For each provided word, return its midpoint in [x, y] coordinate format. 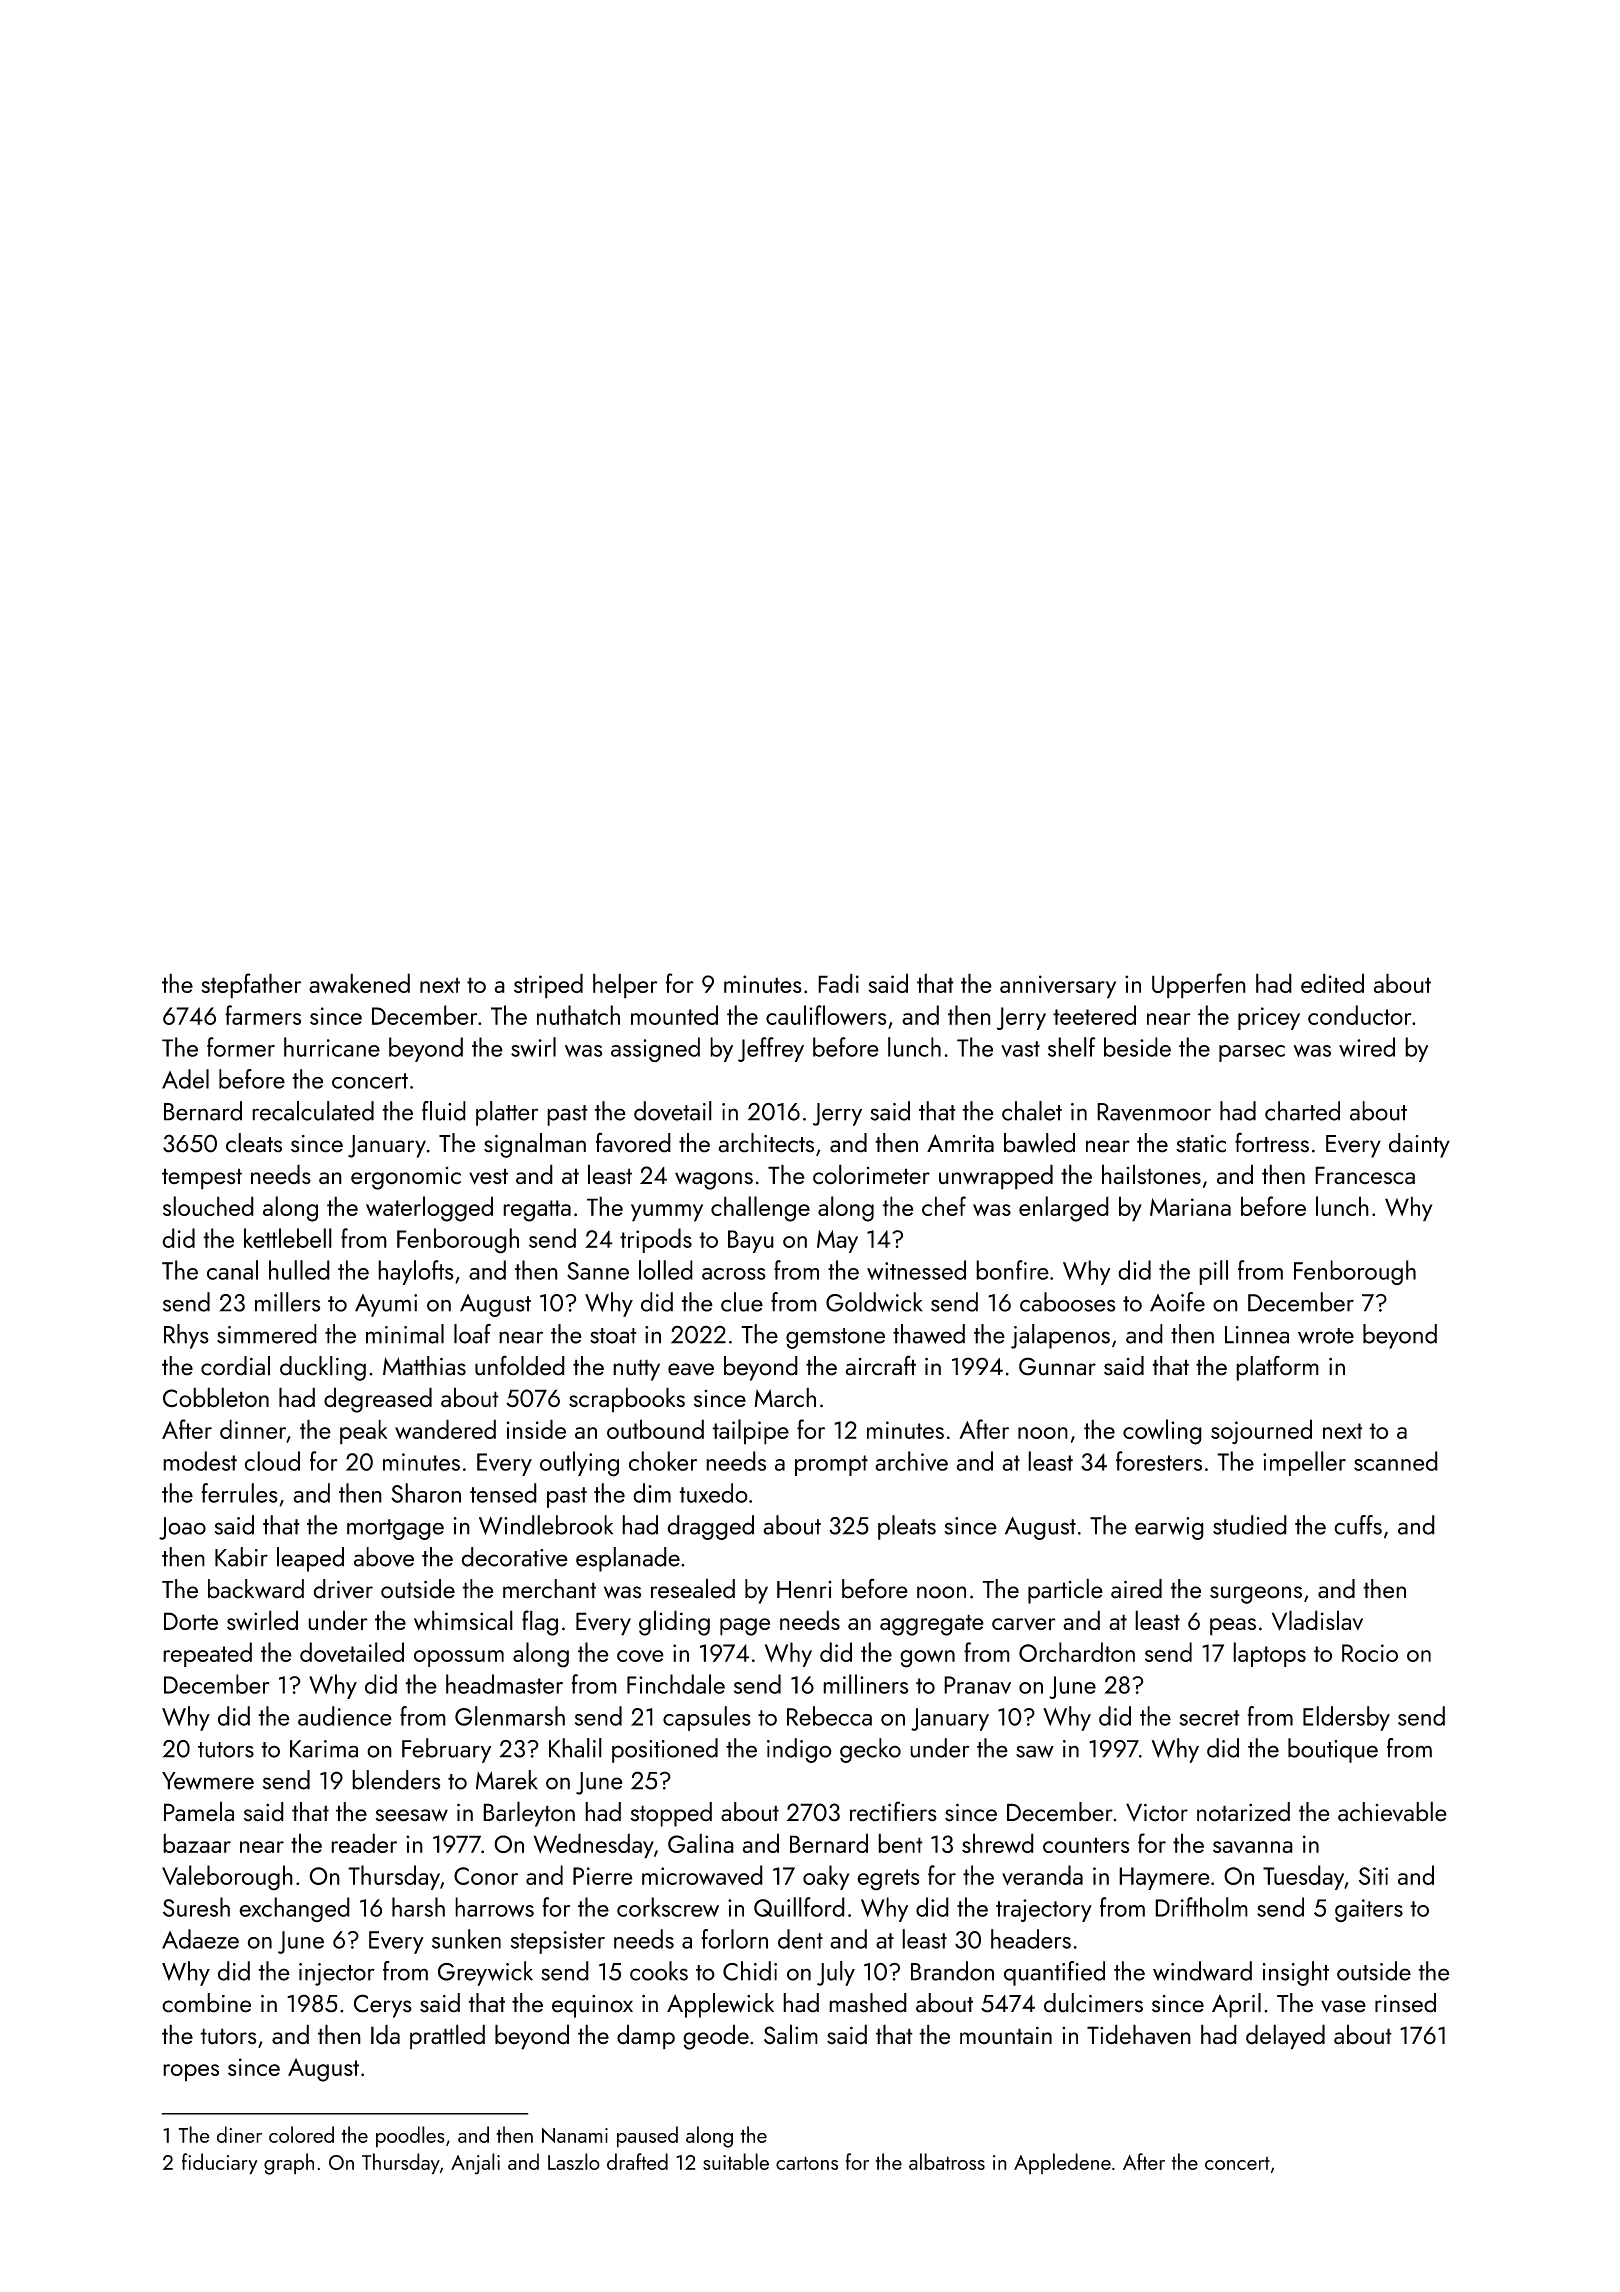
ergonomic [406, 1178]
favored [633, 1142]
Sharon [426, 1493]
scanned [1396, 1461]
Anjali [475, 2164]
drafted [637, 2161]
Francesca [1365, 1175]
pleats [907, 1527]
